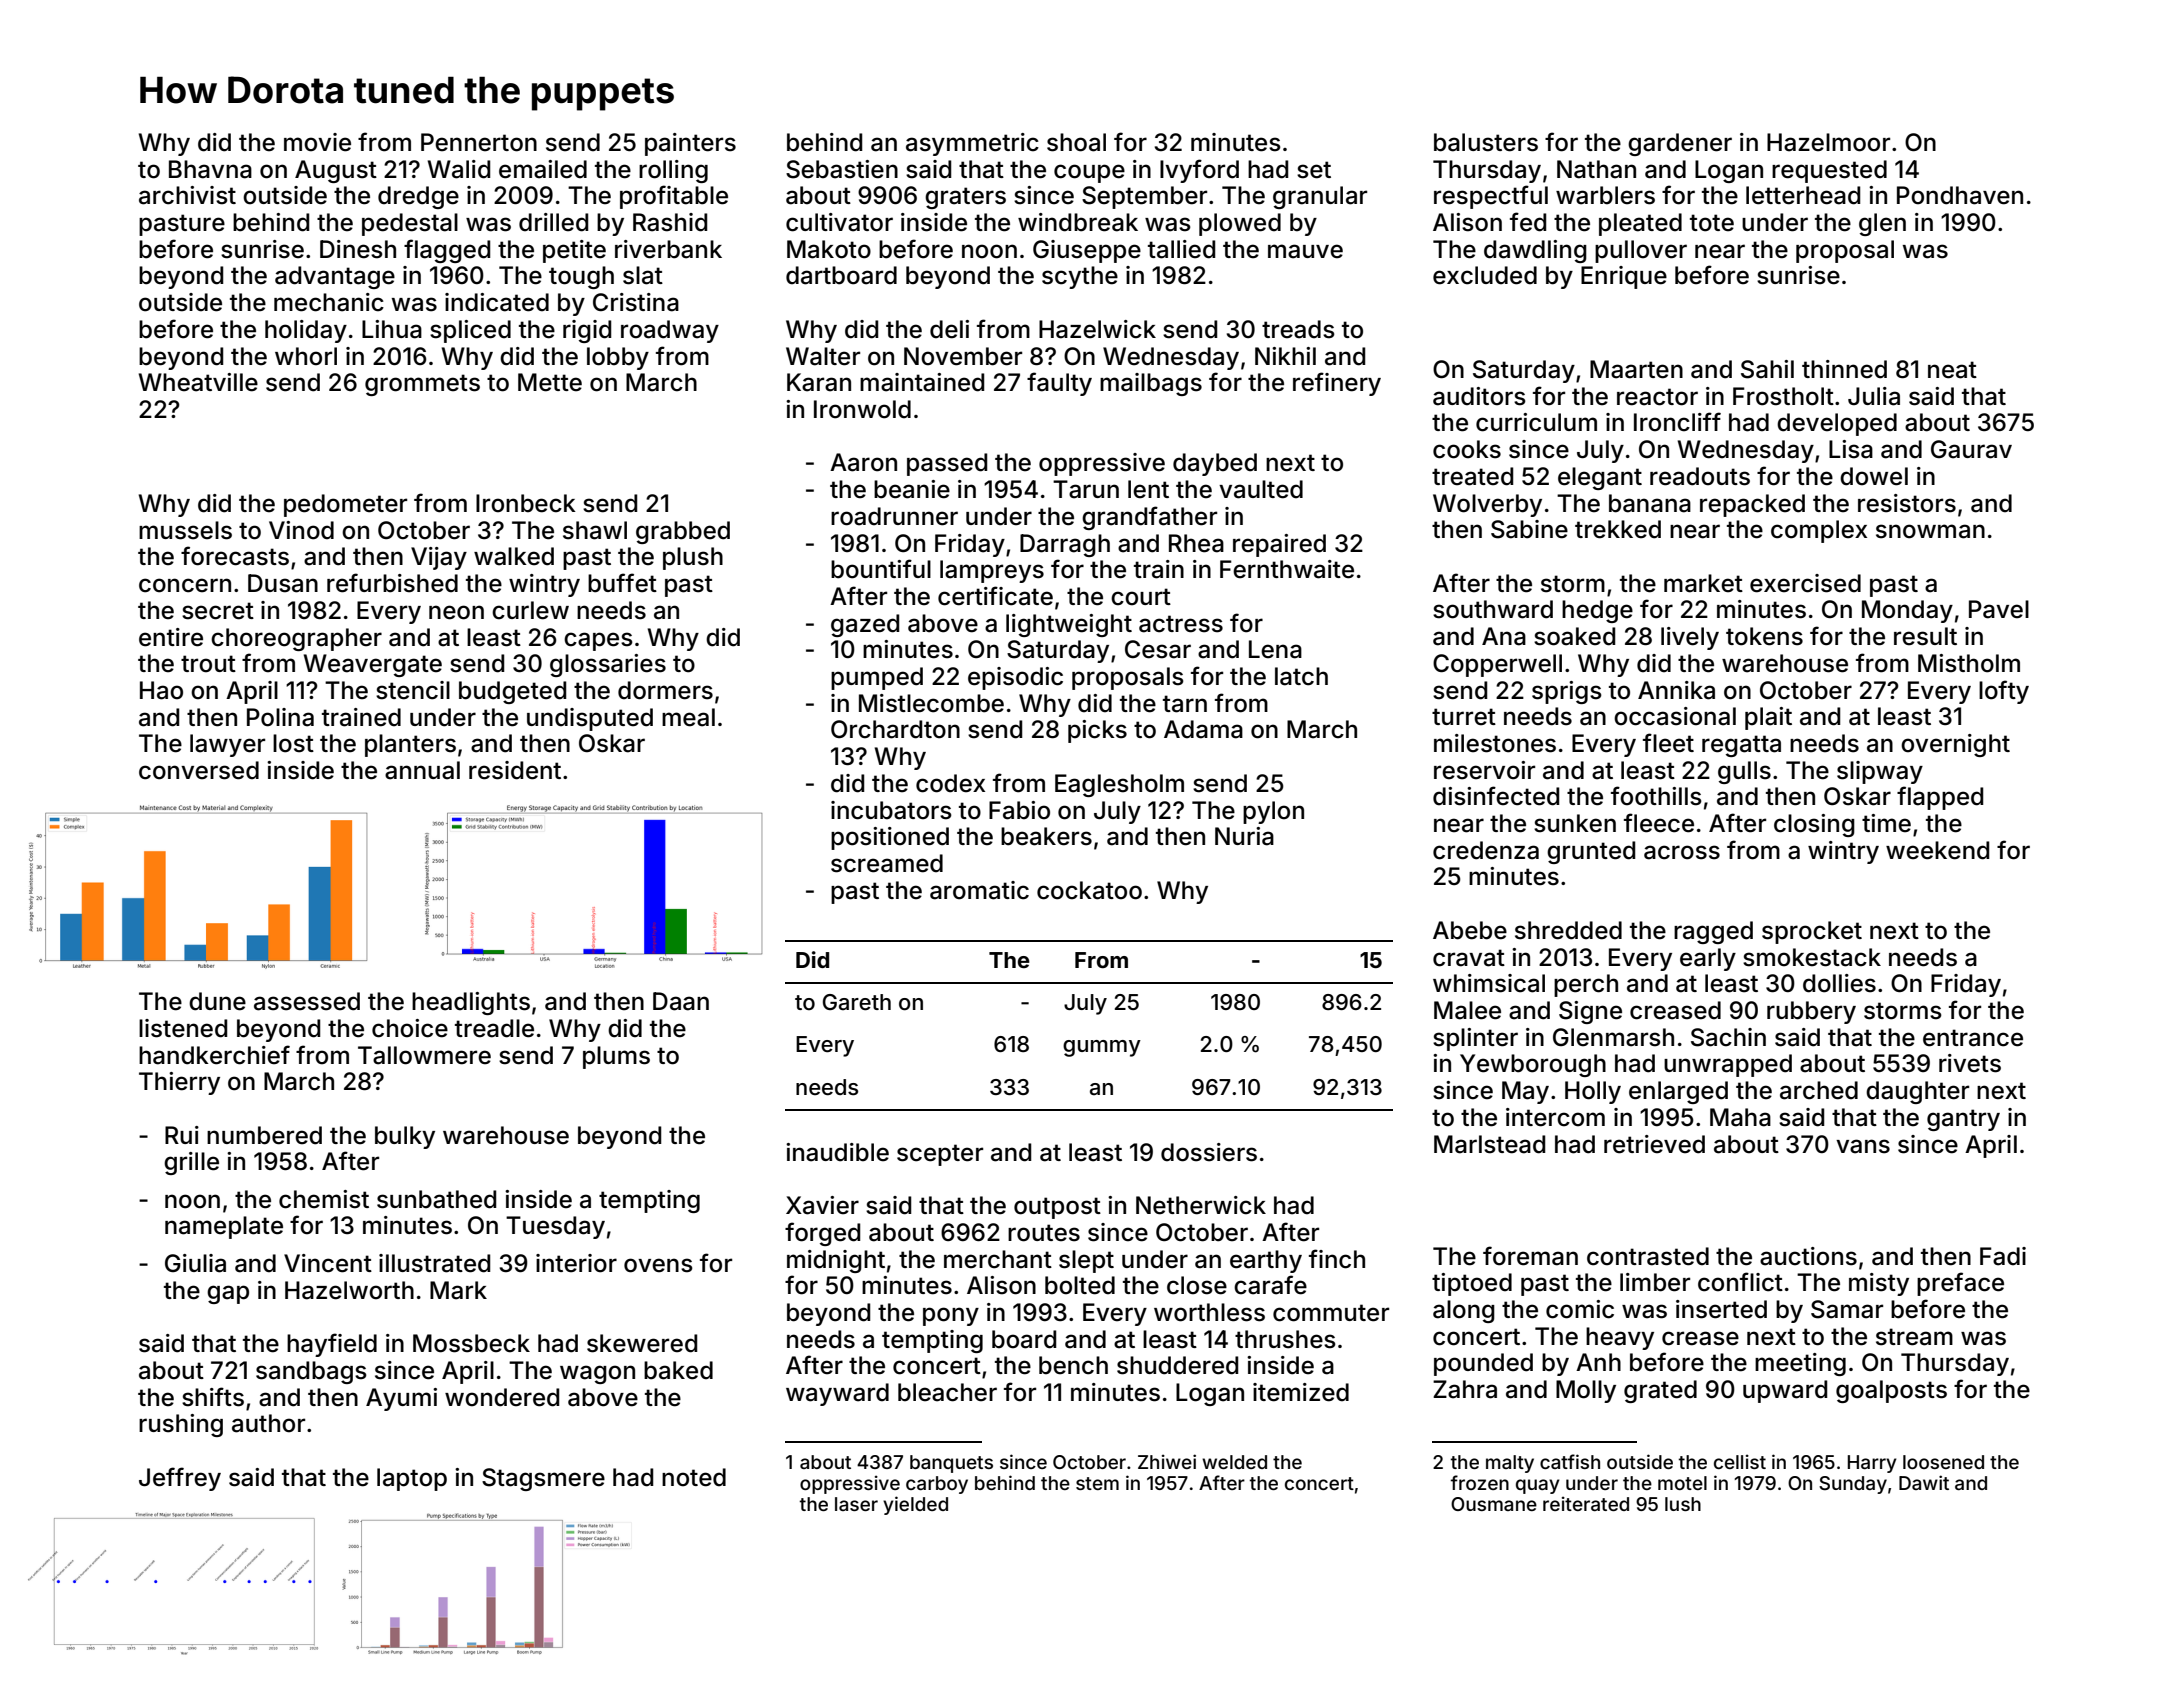 The height and width of the image is (1683, 2178). Describe the element at coordinates (1181, 249) in the image. I see `tallied` at that location.
